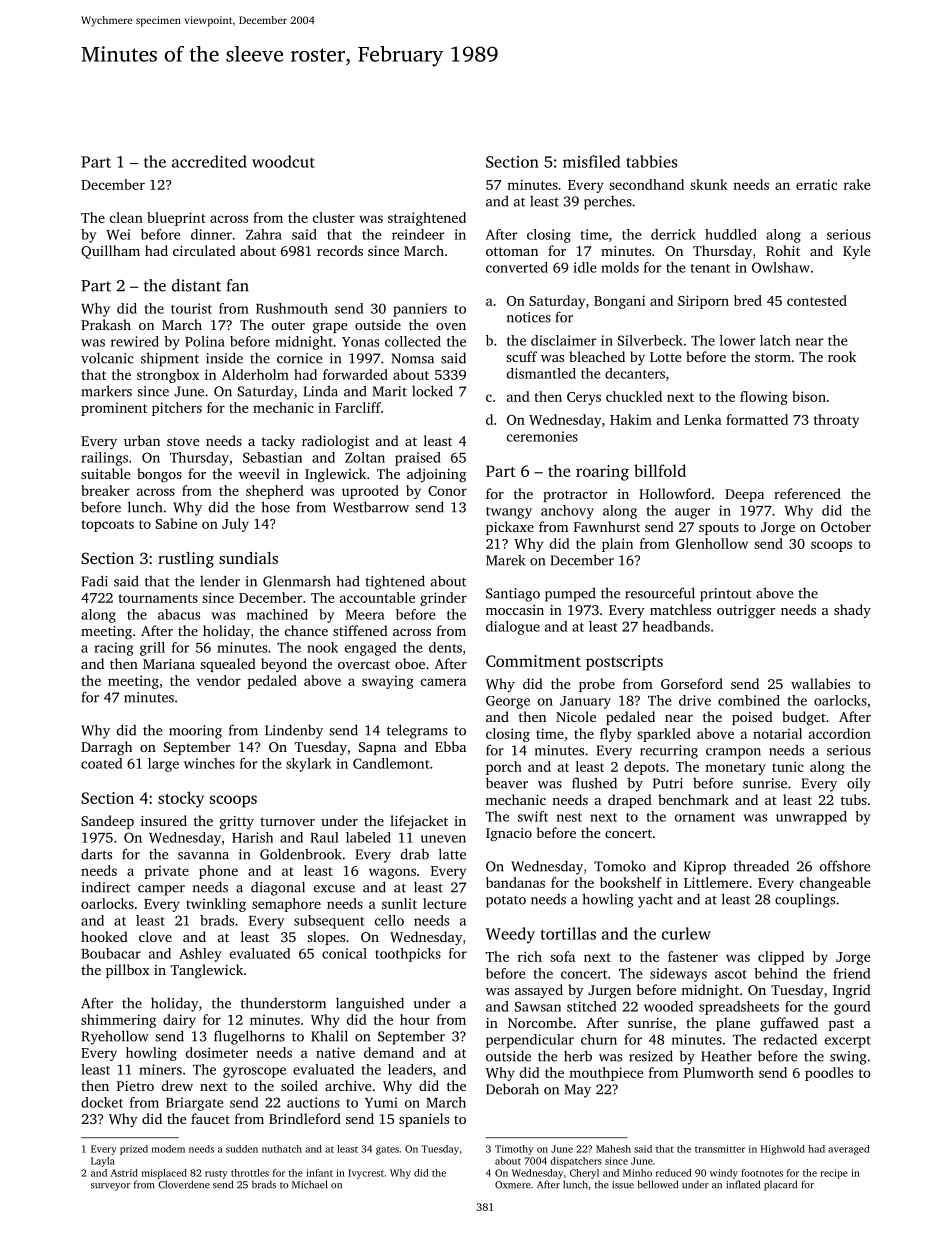  I want to click on flushed, so click(594, 783).
